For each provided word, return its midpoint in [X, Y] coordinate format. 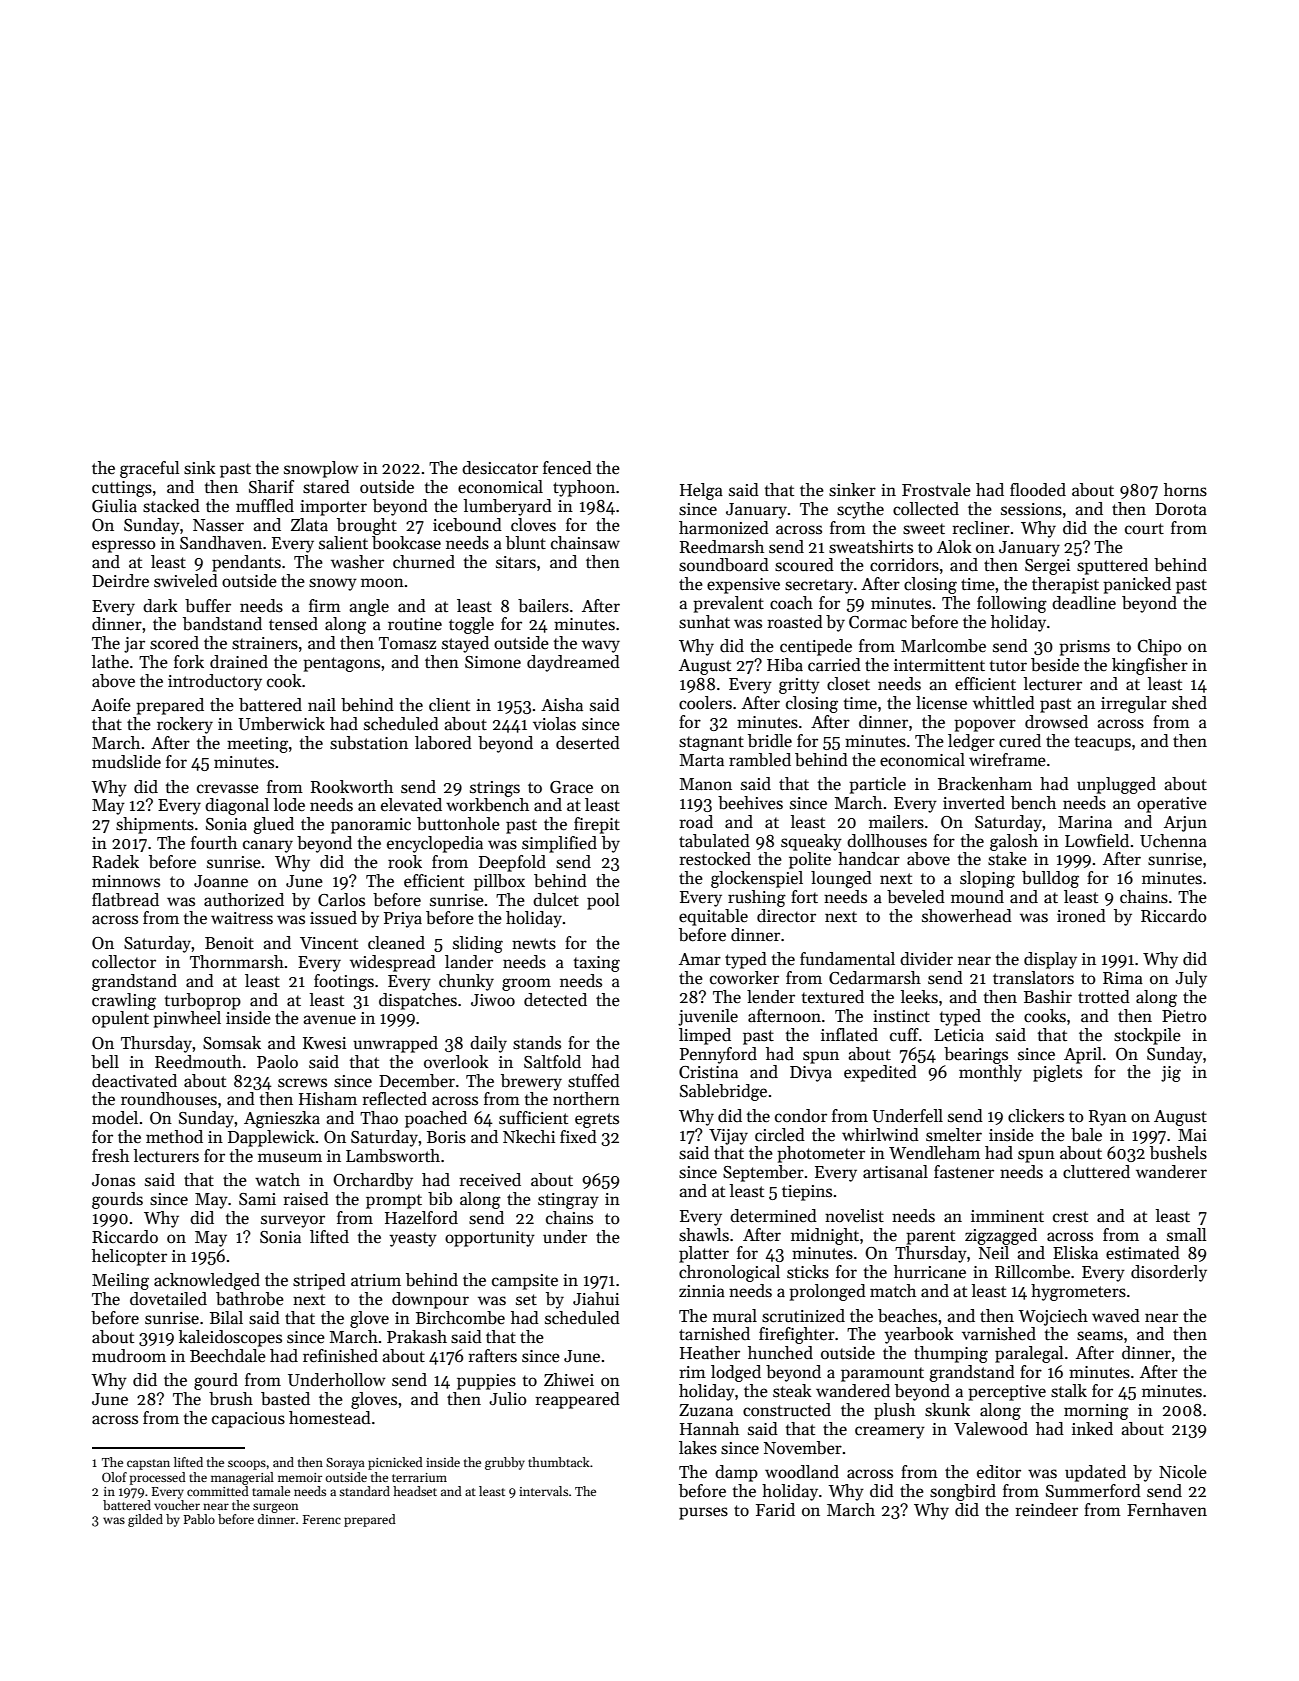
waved [1116, 1316]
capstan [148, 1464]
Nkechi [529, 1137]
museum [290, 1158]
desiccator [500, 468]
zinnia [702, 1291]
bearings [976, 1055]
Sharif [271, 487]
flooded [1038, 490]
